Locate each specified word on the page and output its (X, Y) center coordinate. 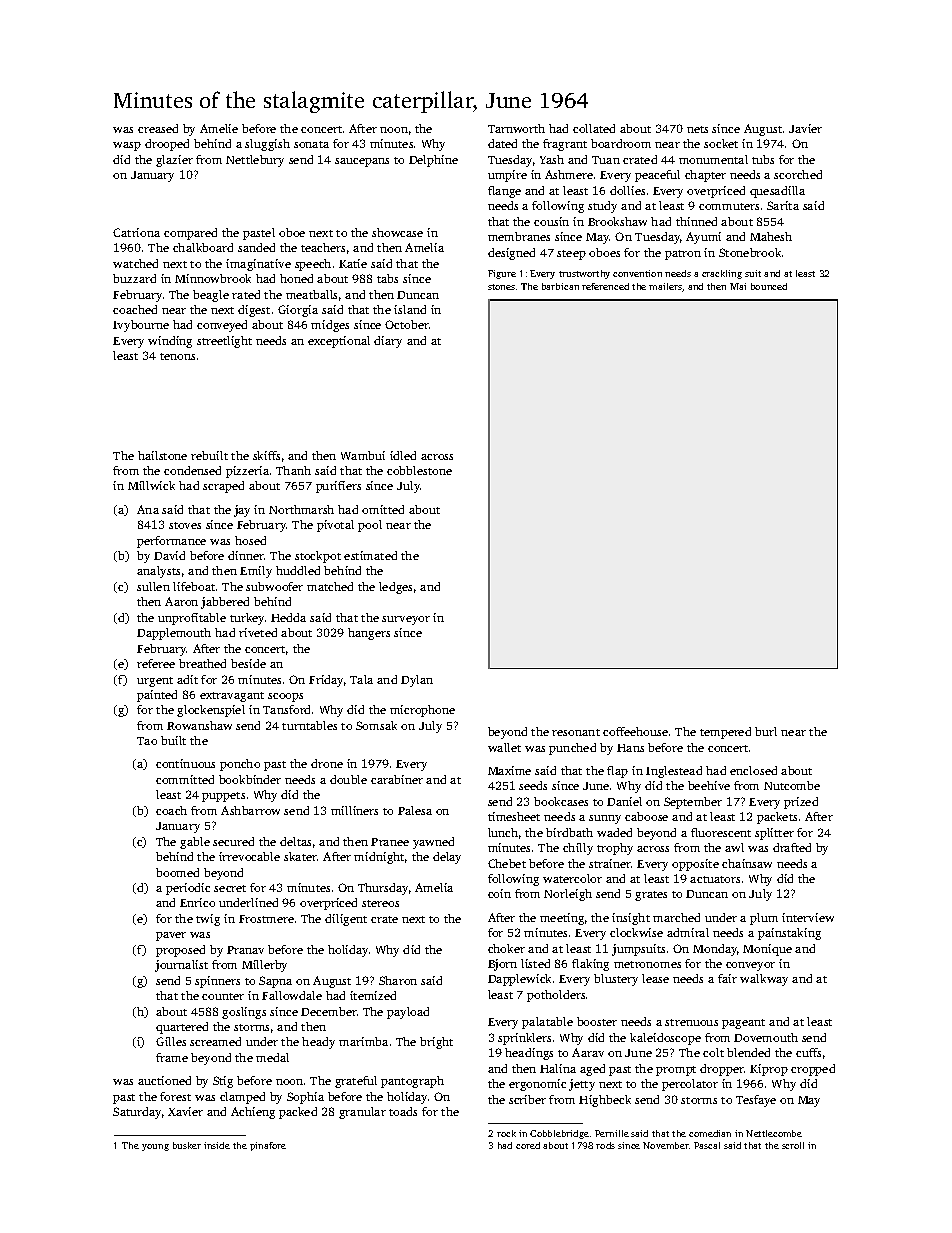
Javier (805, 128)
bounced (769, 286)
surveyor (406, 620)
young (155, 1147)
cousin (551, 221)
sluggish (267, 145)
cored (528, 1145)
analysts (158, 572)
